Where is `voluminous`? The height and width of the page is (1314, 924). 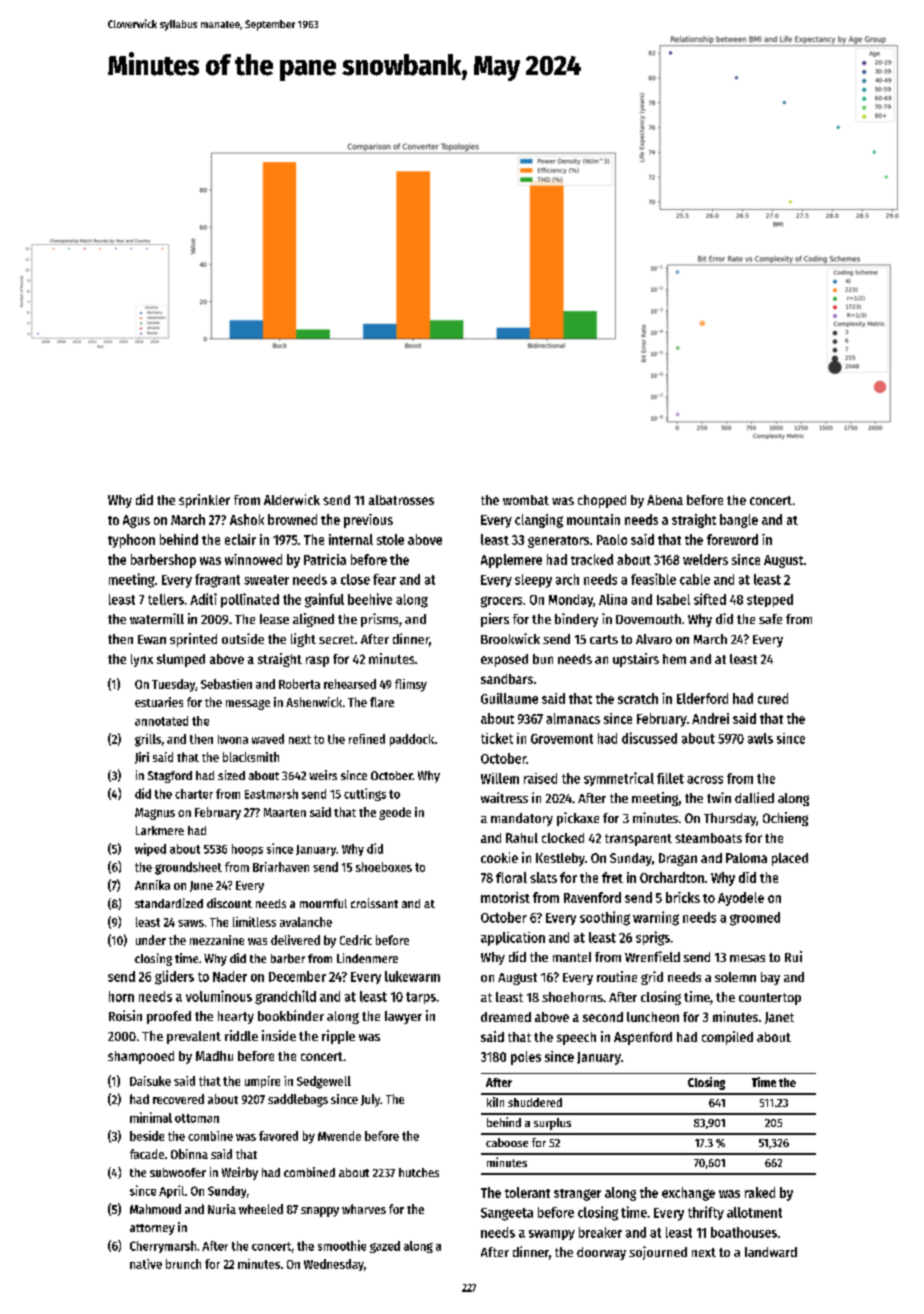 voluminous is located at coordinates (219, 996).
